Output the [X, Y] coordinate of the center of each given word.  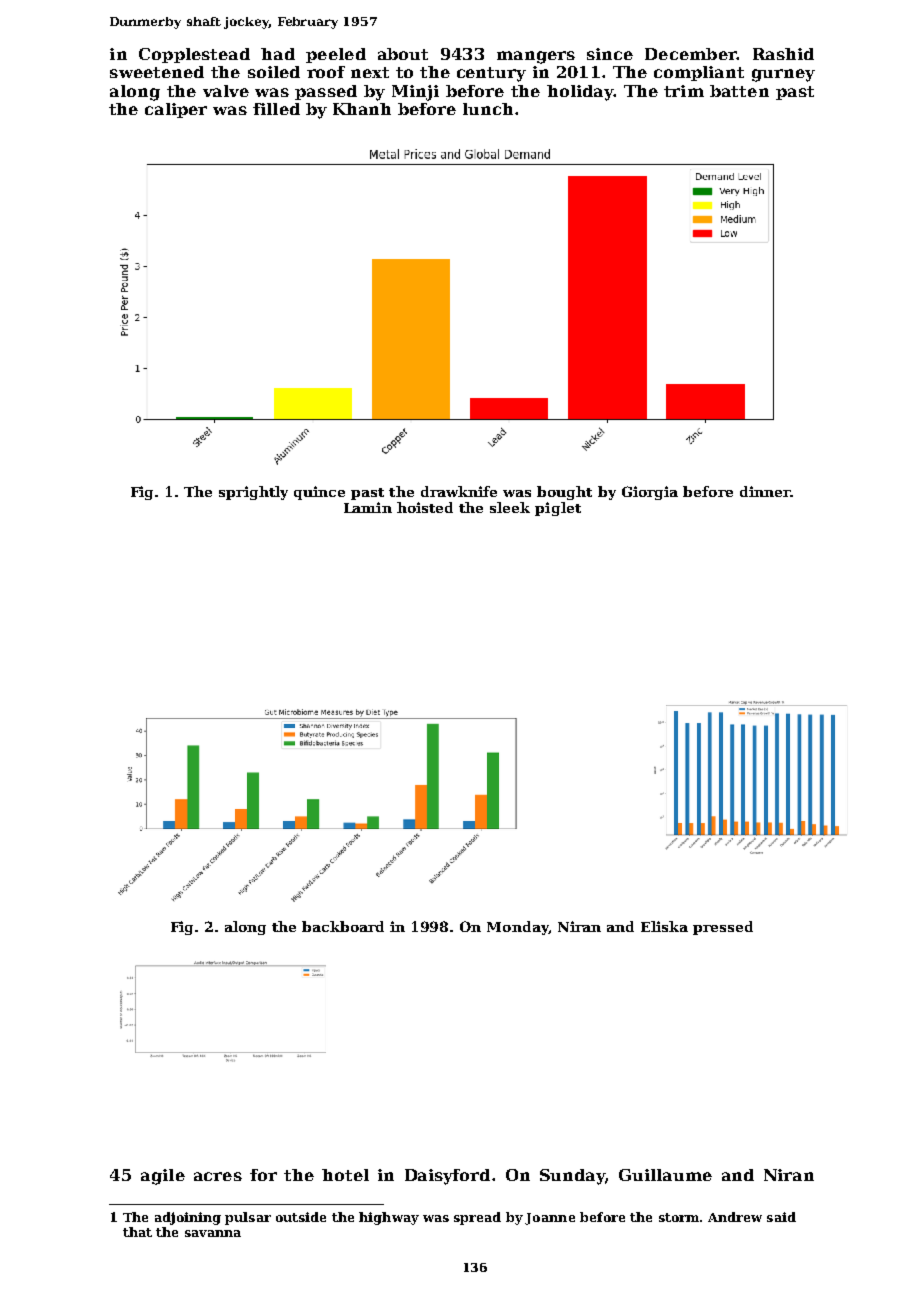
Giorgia [650, 493]
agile [163, 1177]
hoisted [425, 507]
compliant [699, 73]
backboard [343, 926]
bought [564, 493]
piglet [558, 509]
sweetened [157, 72]
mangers [536, 57]
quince [319, 493]
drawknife [459, 491]
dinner [765, 491]
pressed [723, 928]
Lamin [368, 507]
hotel [345, 1175]
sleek [510, 507]
